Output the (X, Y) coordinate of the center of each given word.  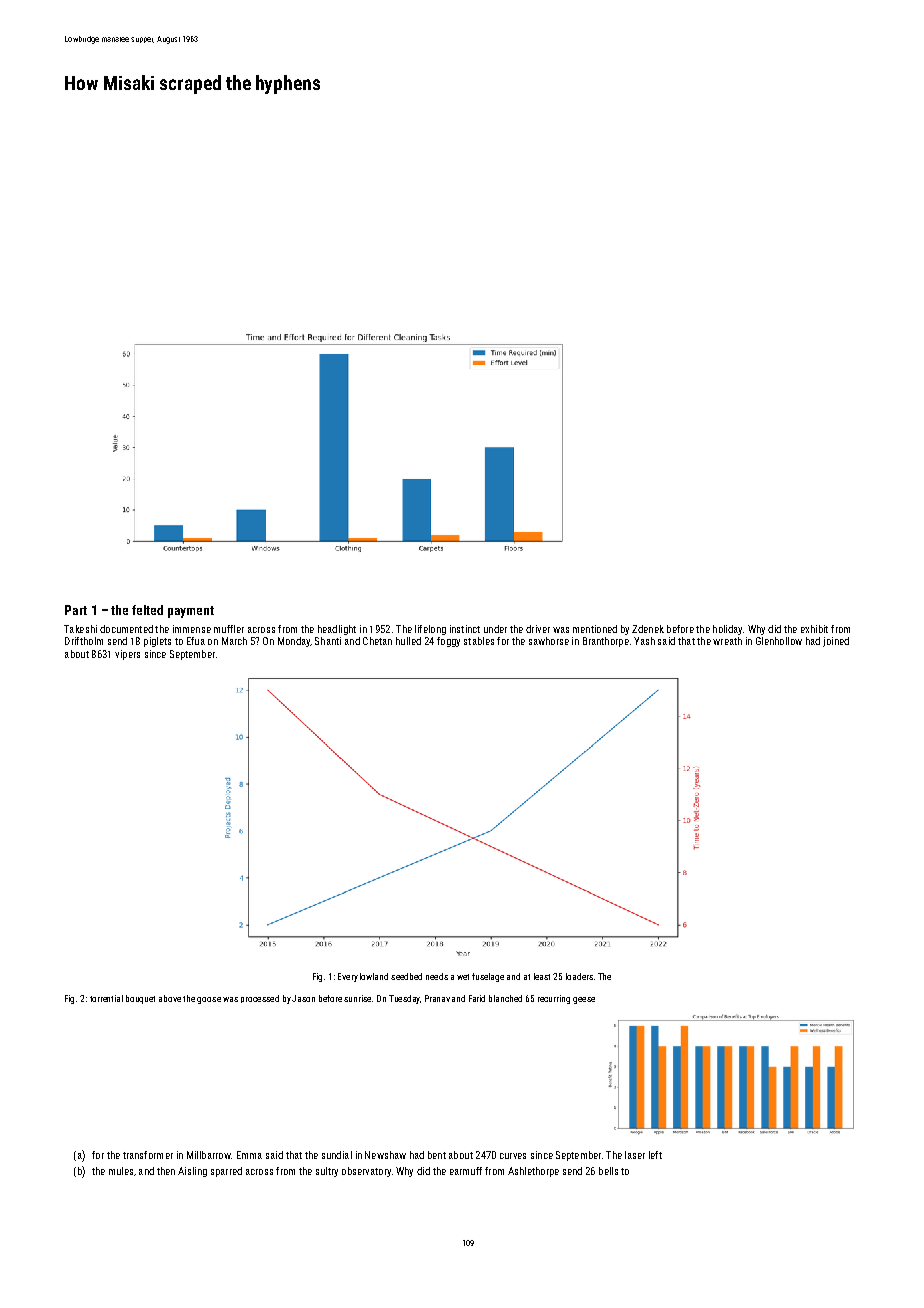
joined (836, 642)
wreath (727, 641)
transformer (148, 1155)
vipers (127, 655)
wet (463, 977)
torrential (106, 998)
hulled (408, 641)
